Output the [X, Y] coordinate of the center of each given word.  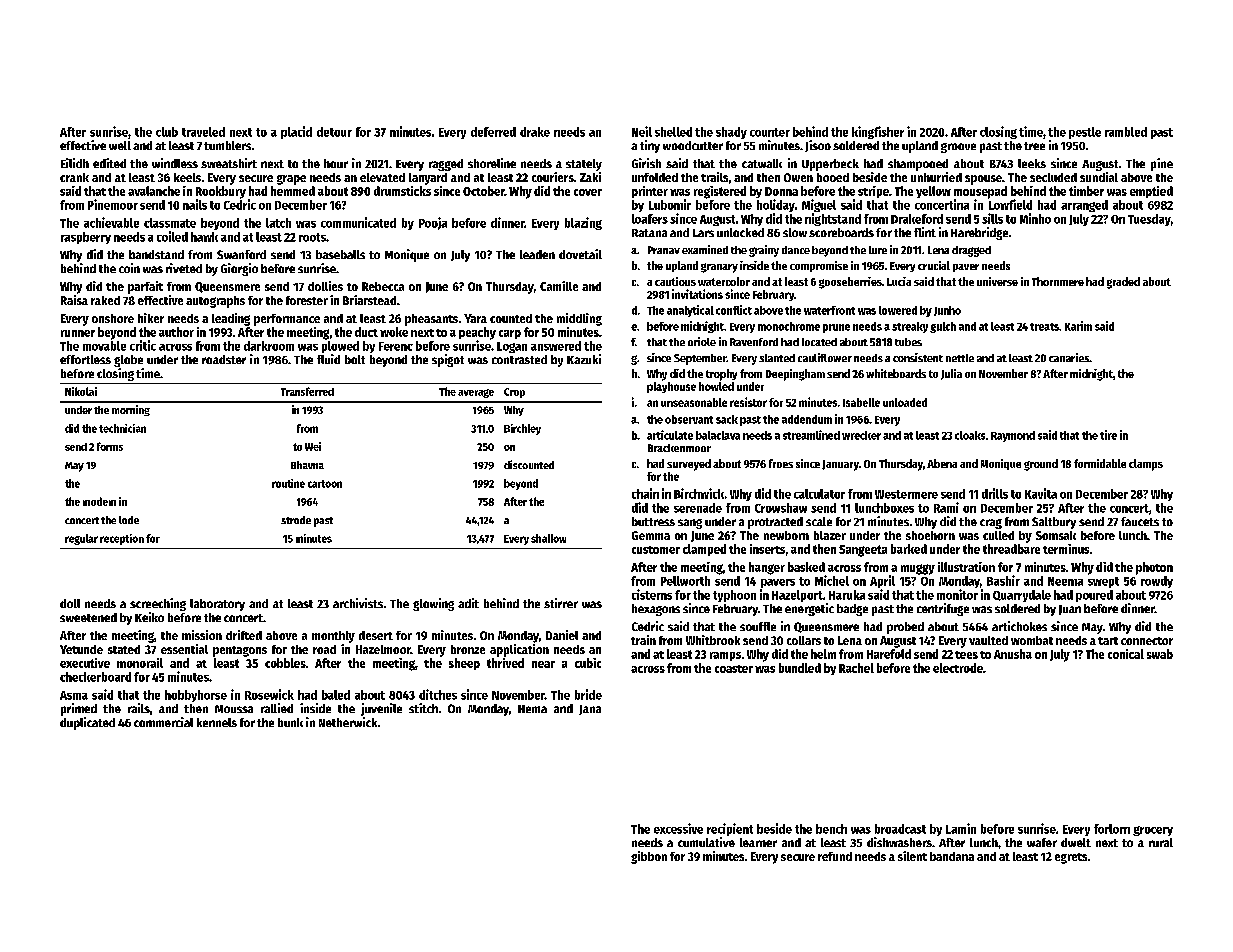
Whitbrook [713, 640]
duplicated [87, 723]
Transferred [307, 391]
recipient [730, 829]
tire [1108, 435]
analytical [690, 311]
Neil [642, 131]
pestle [1085, 133]
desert [376, 635]
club [167, 132]
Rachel [856, 668]
